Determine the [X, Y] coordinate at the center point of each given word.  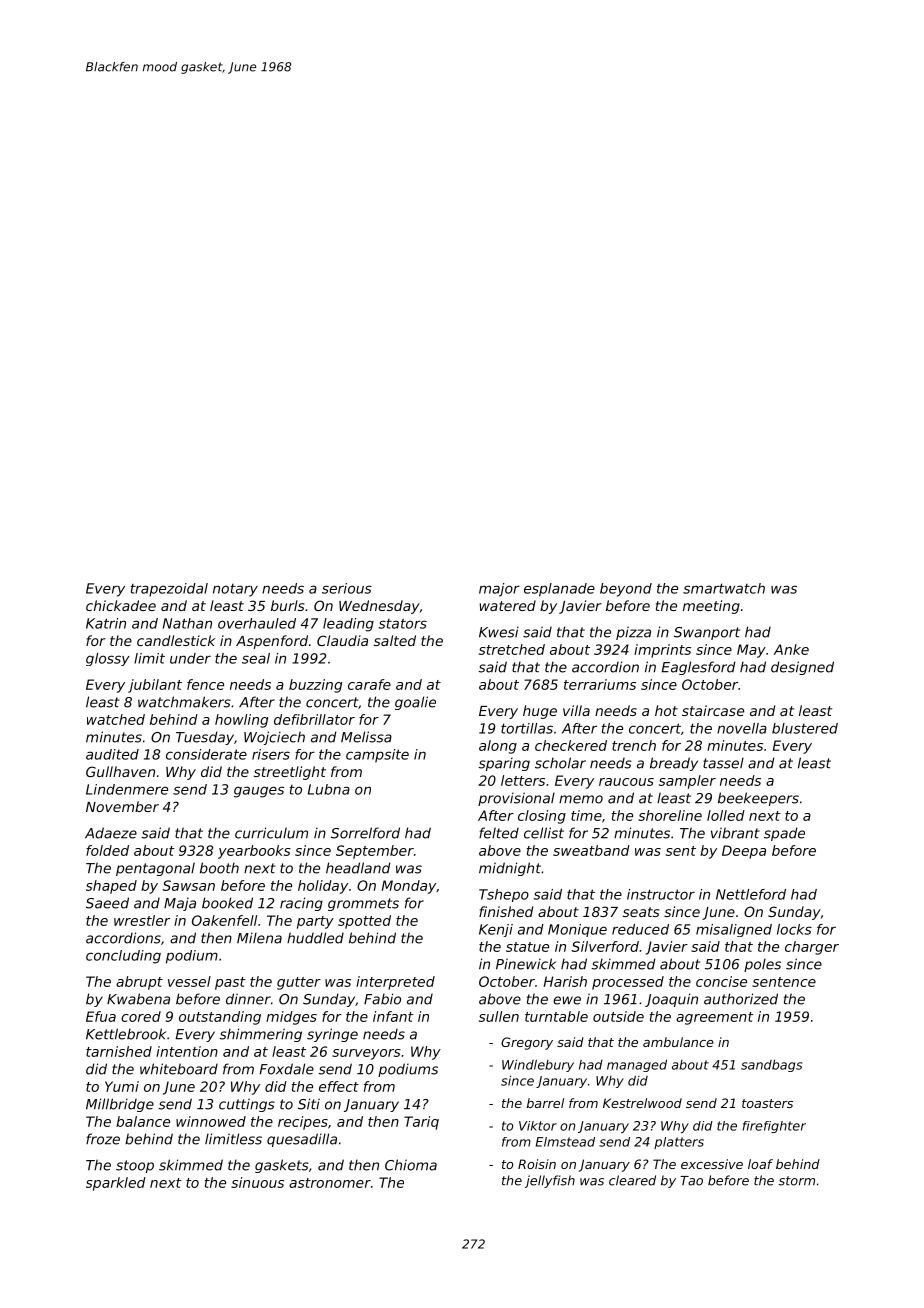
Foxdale [287, 1069]
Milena [259, 938]
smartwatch [724, 588]
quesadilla [302, 1140]
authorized [741, 999]
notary [235, 590]
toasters [767, 1103]
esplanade [559, 590]
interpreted [395, 983]
